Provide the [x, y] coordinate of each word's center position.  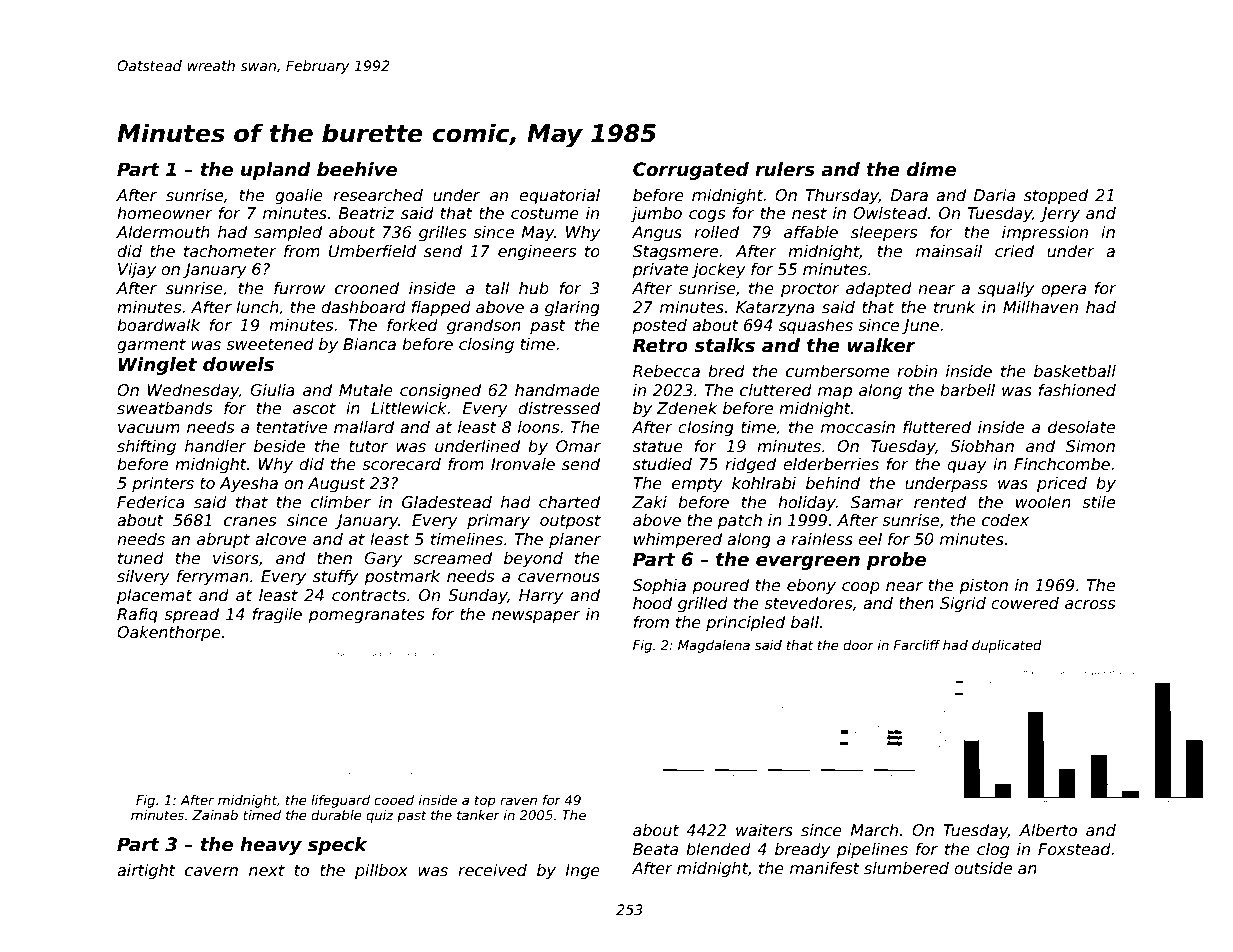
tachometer [230, 251]
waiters [764, 830]
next [267, 870]
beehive [357, 169]
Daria [994, 195]
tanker [478, 815]
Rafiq [137, 615]
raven [518, 801]
